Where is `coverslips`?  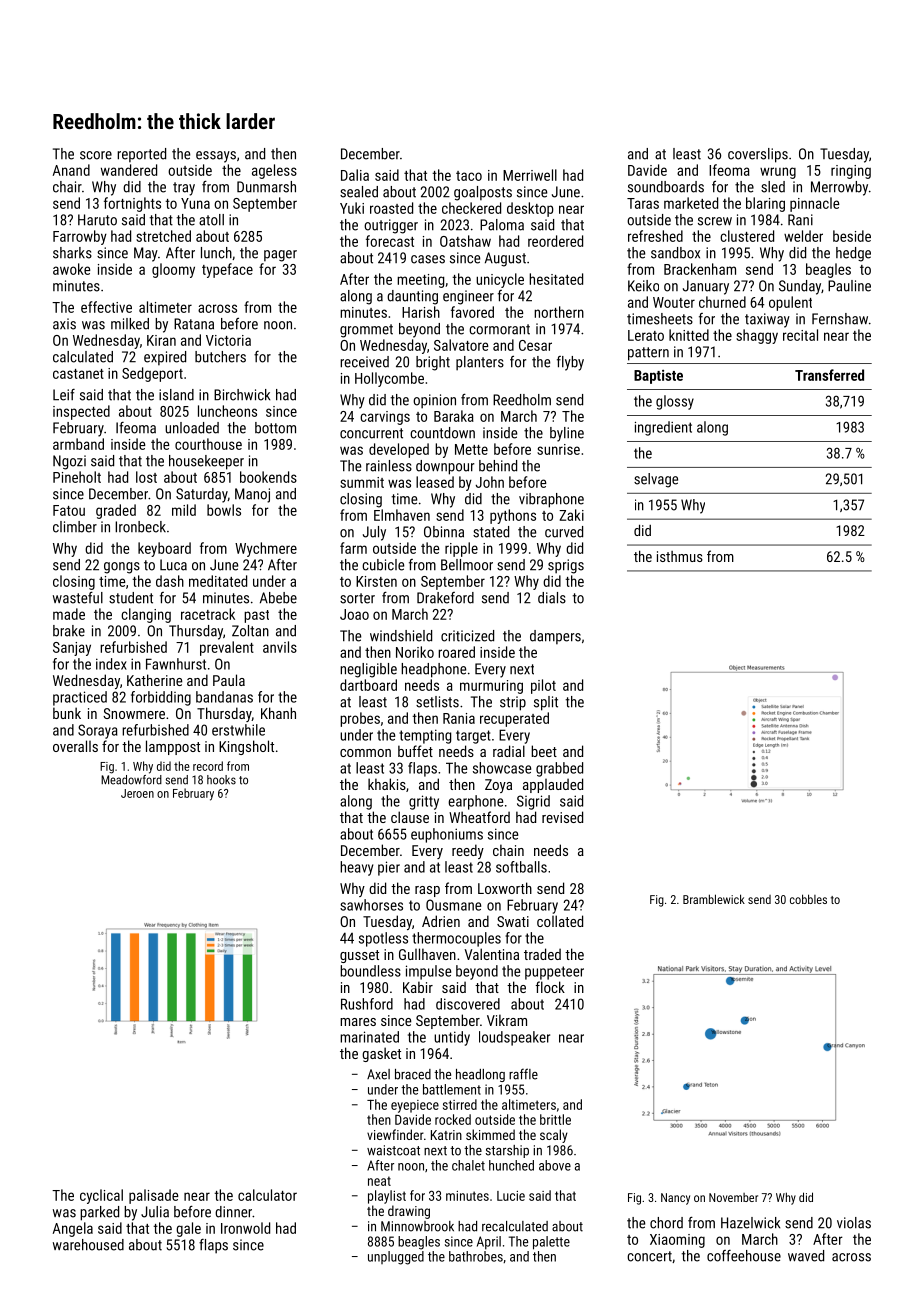 coverslips is located at coordinates (758, 155).
